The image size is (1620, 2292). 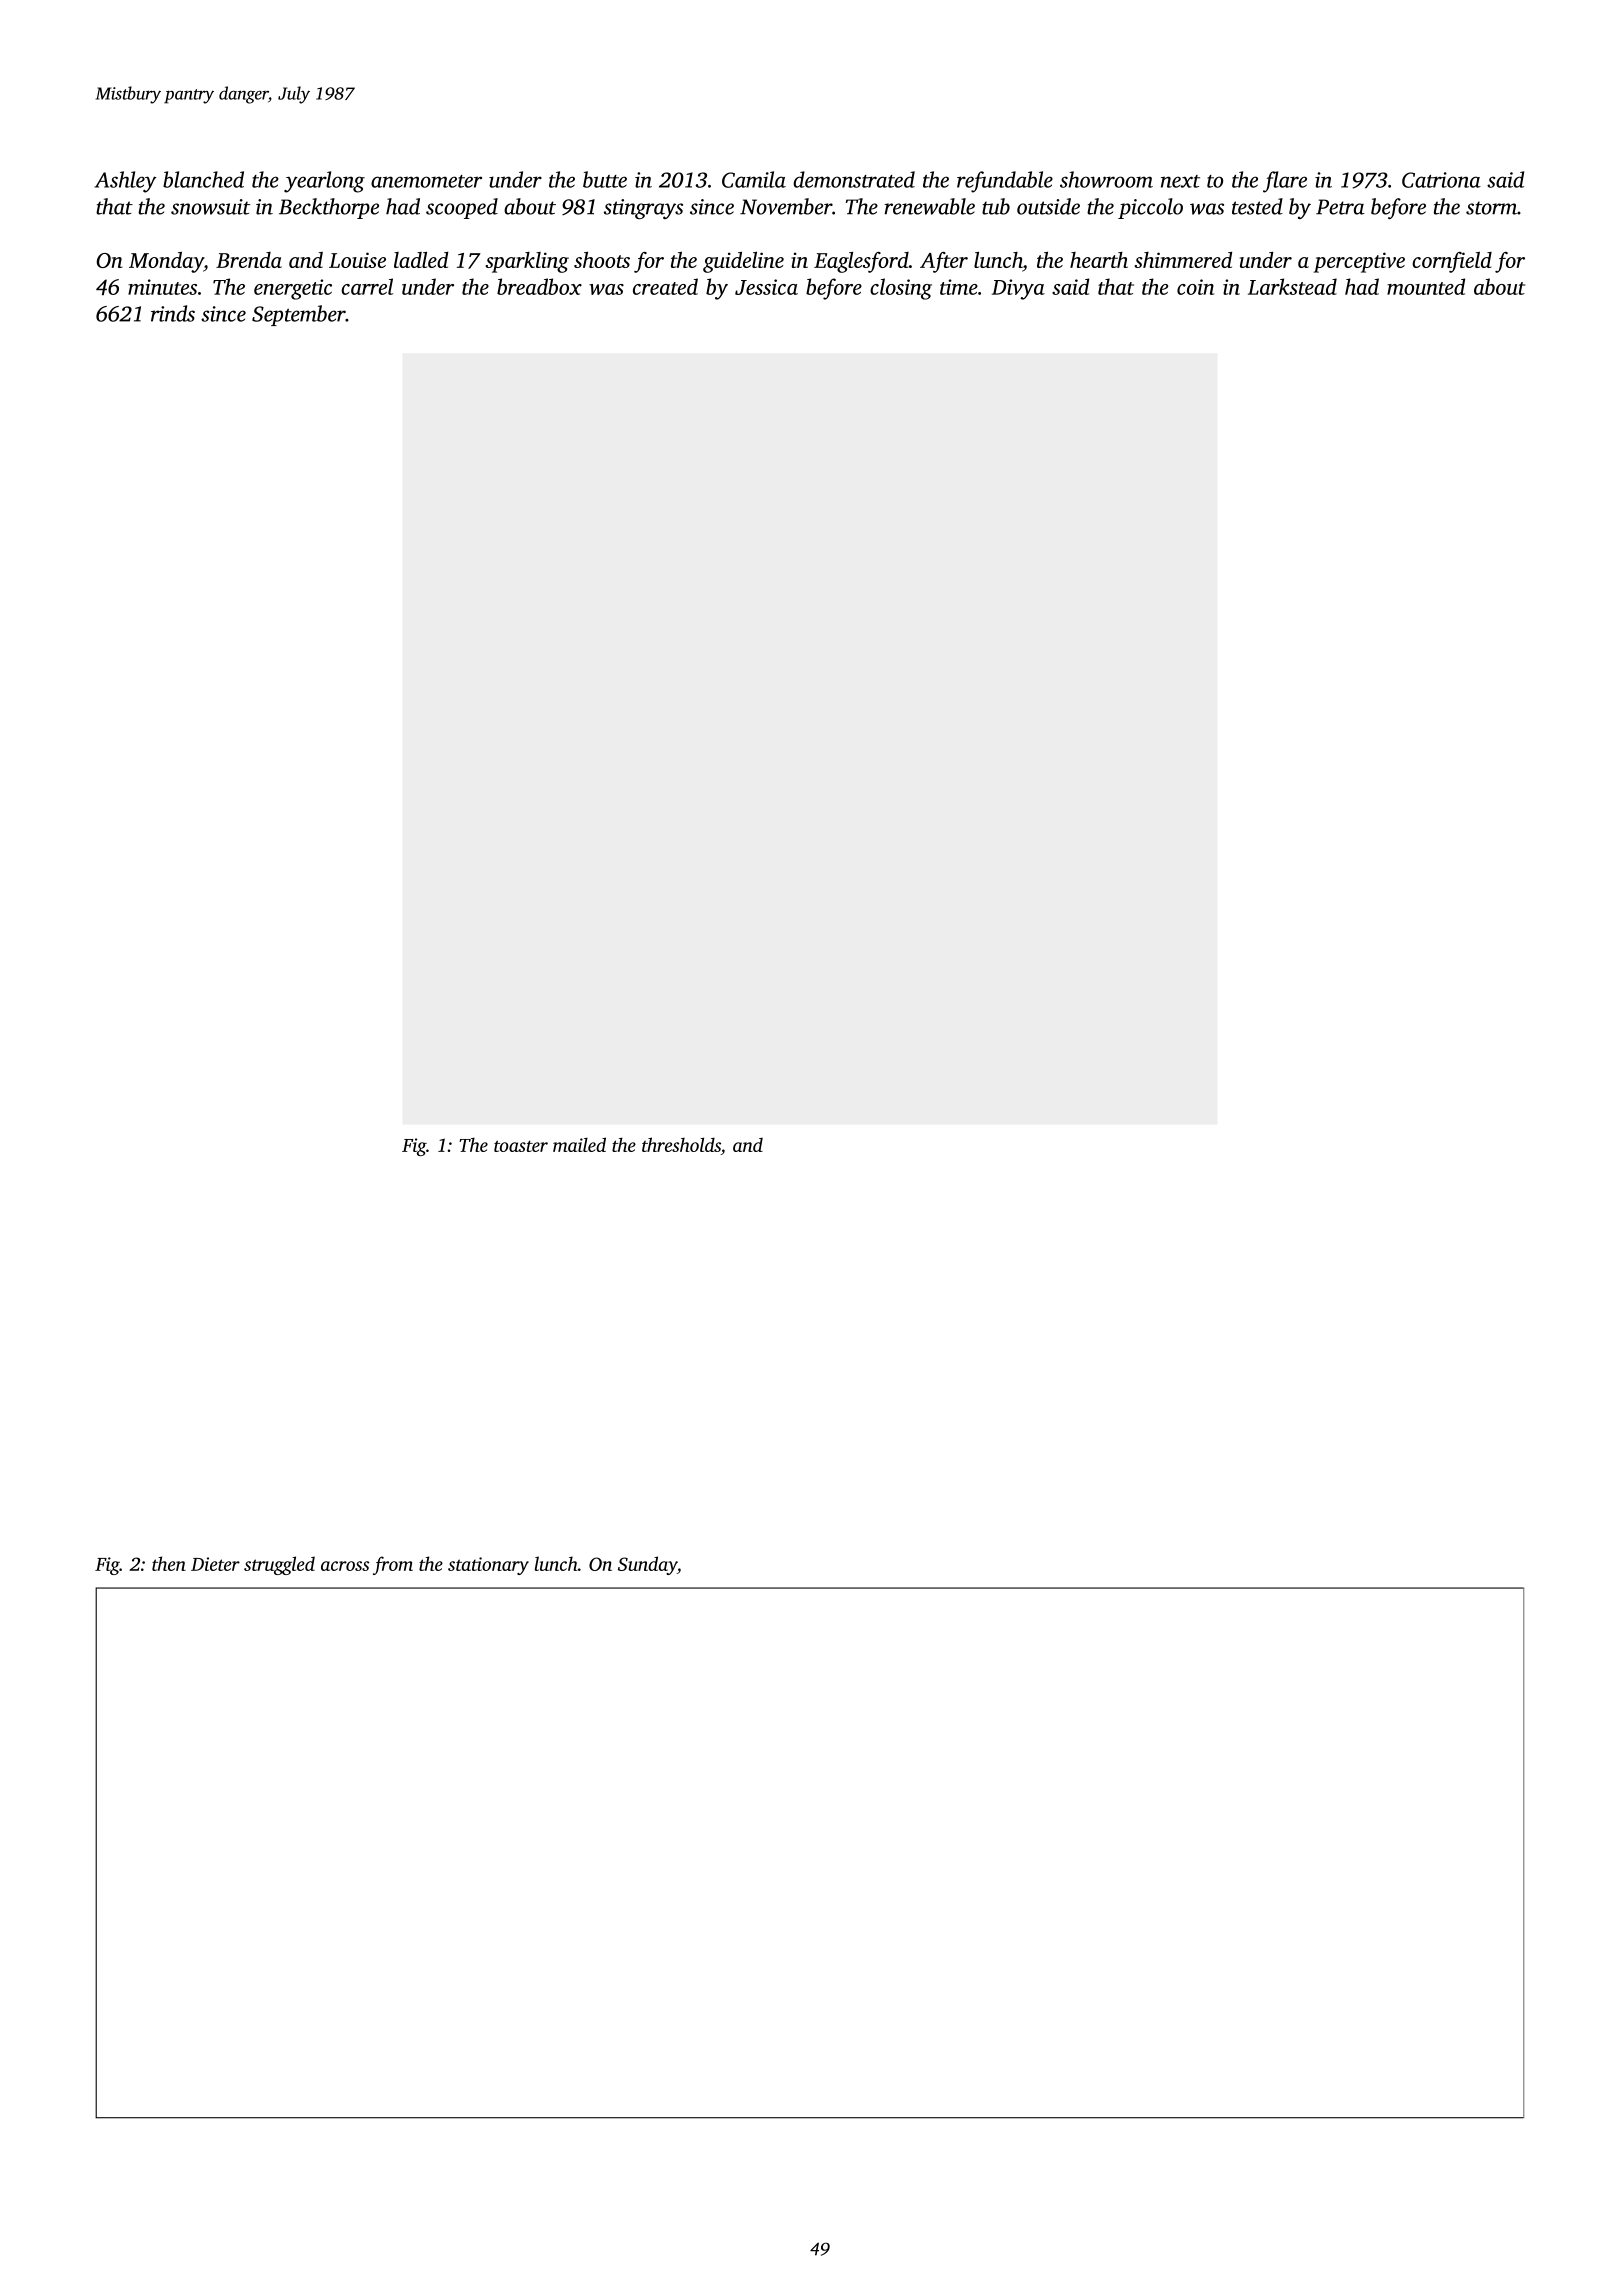 I want to click on mailed, so click(x=579, y=1144).
